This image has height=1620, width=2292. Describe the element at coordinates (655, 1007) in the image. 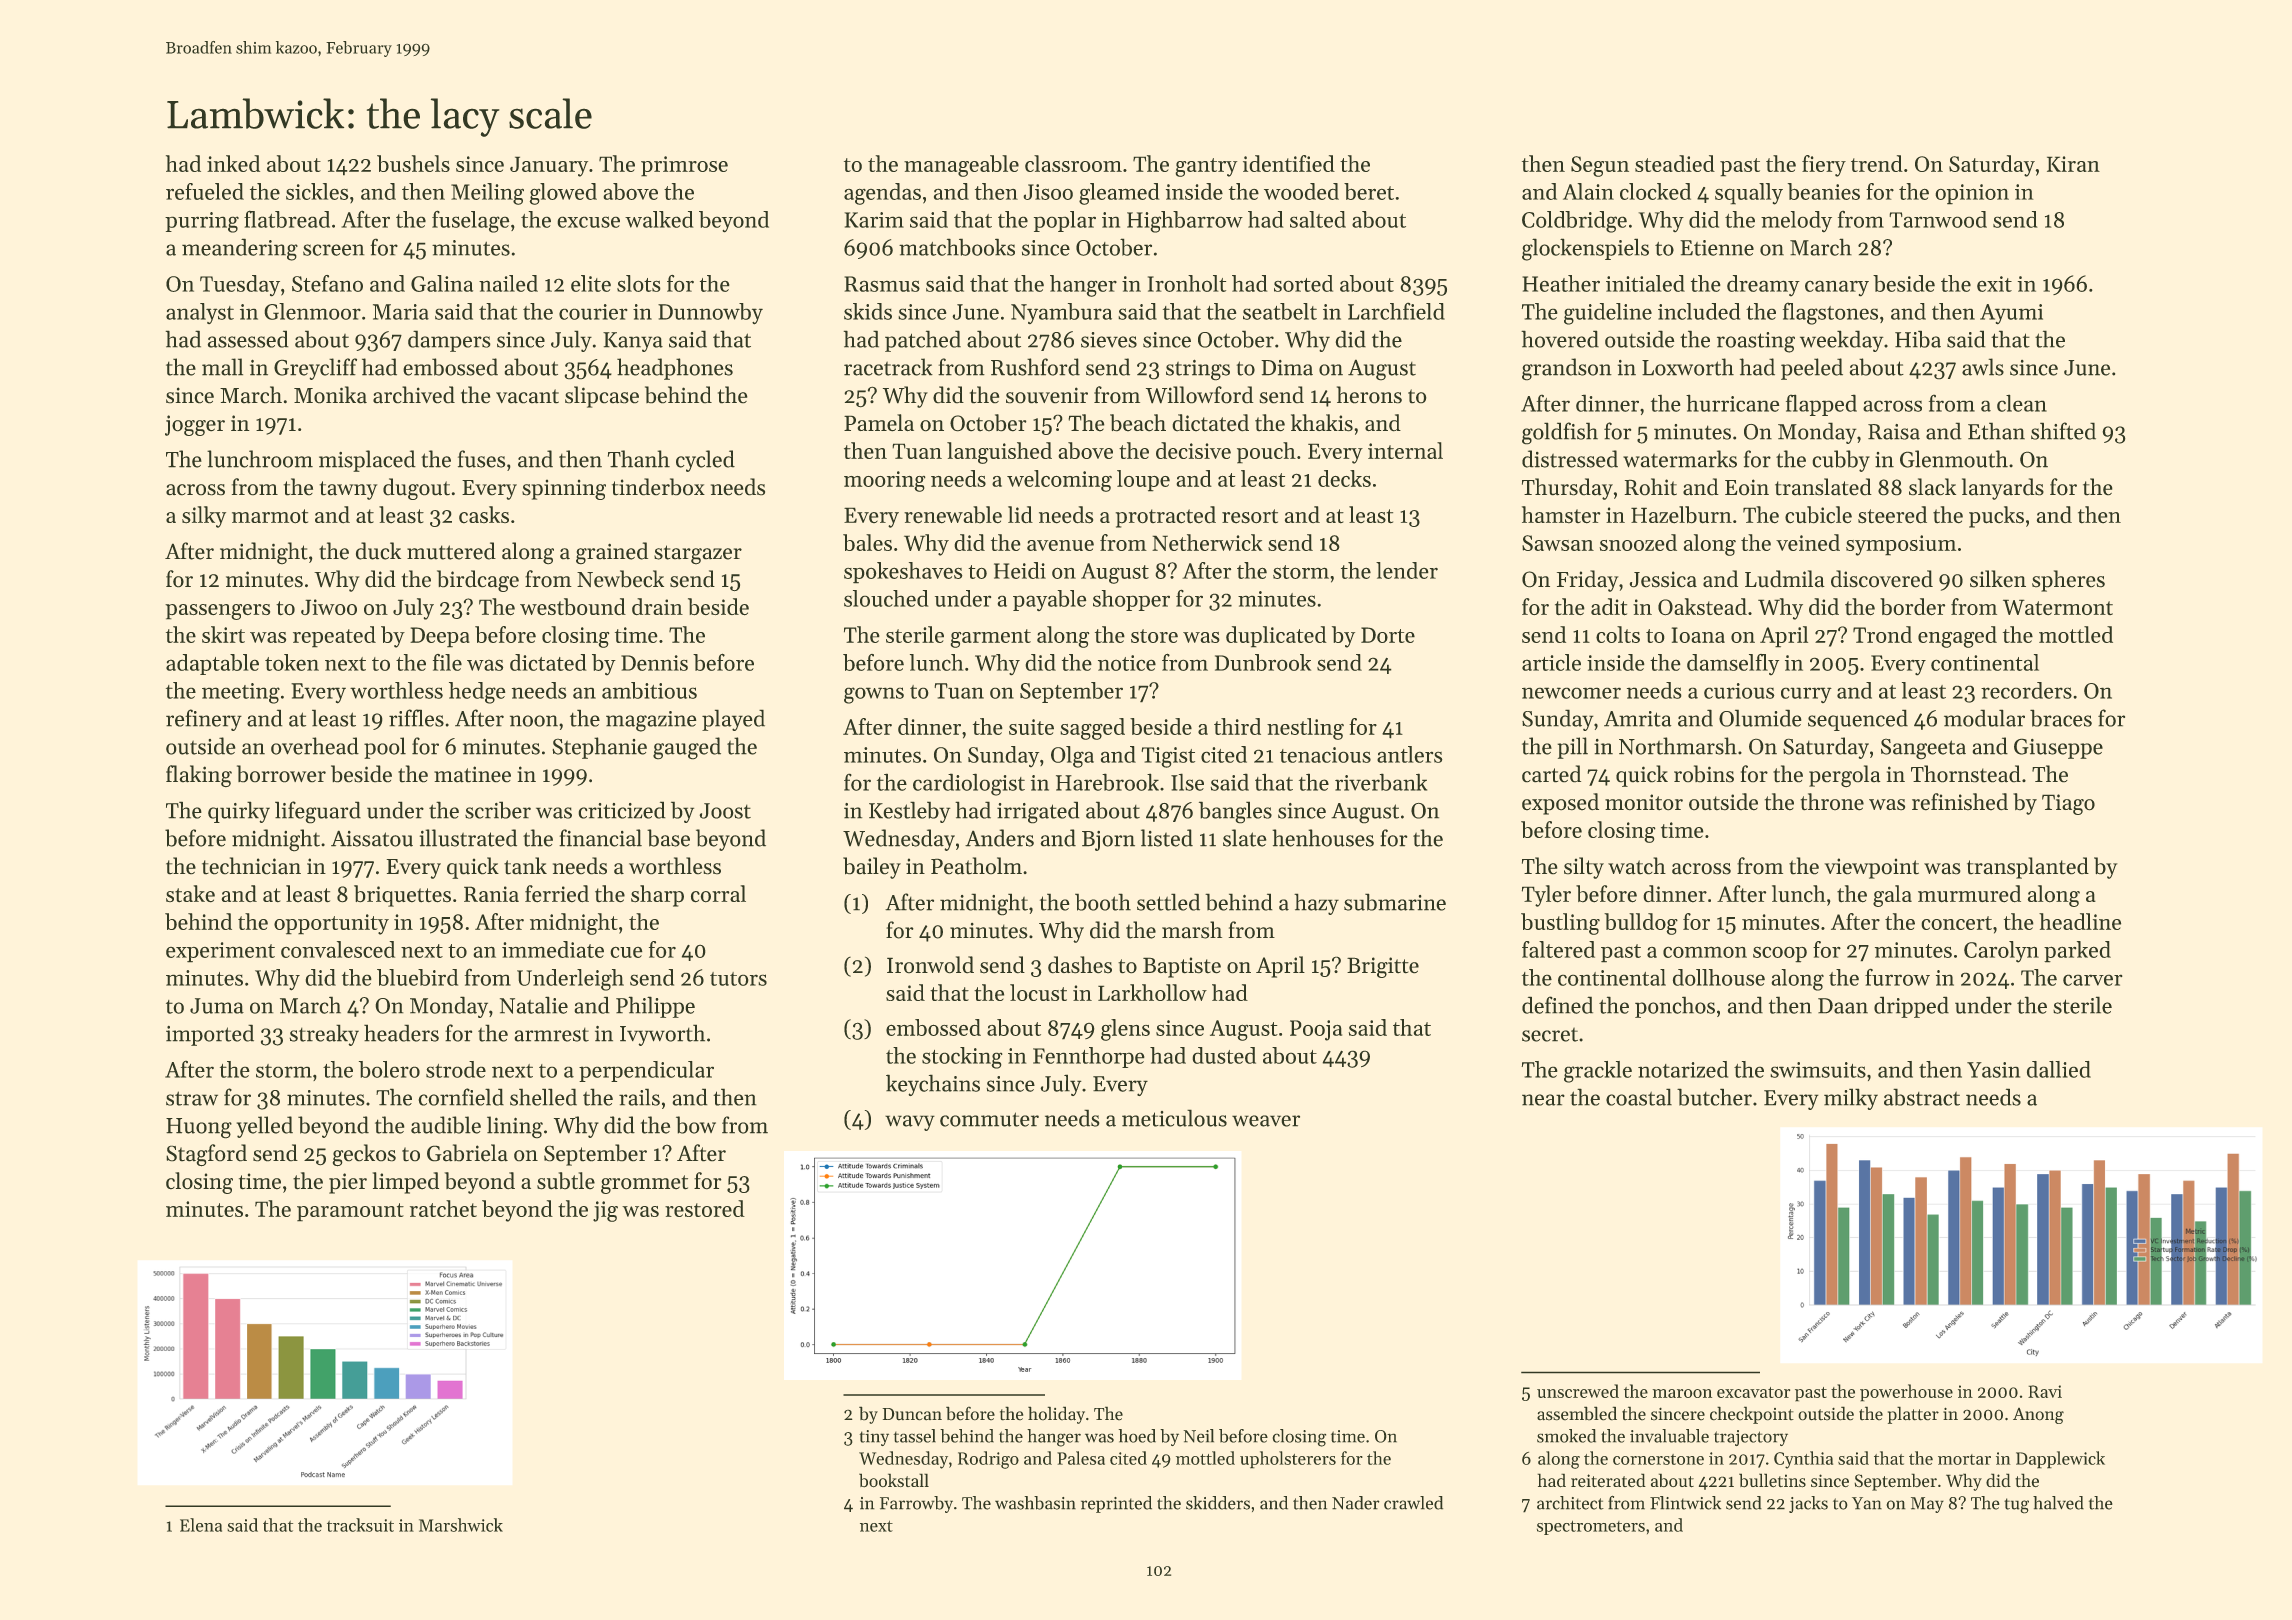

I see `Philippe` at that location.
